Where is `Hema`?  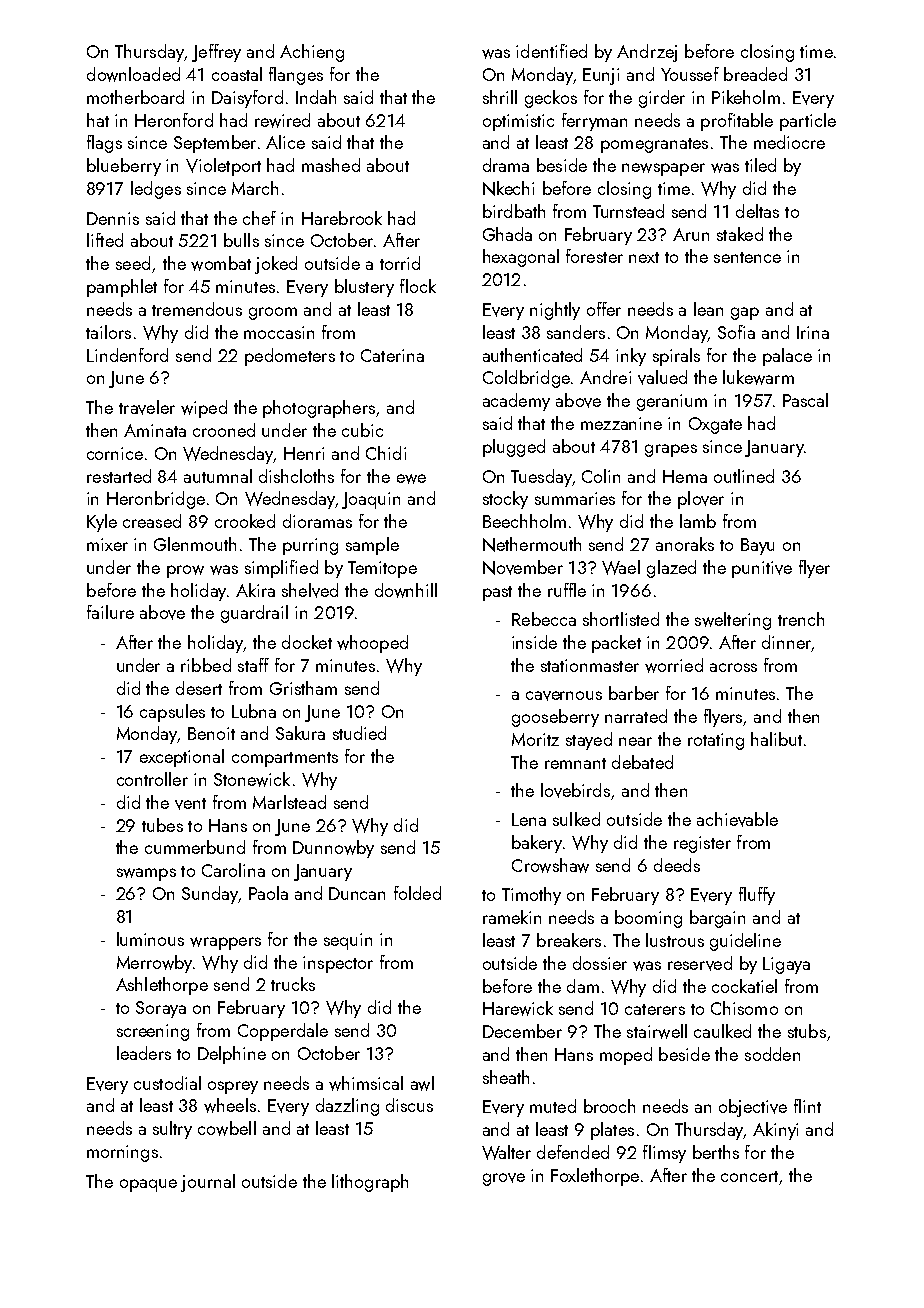 Hema is located at coordinates (685, 476).
